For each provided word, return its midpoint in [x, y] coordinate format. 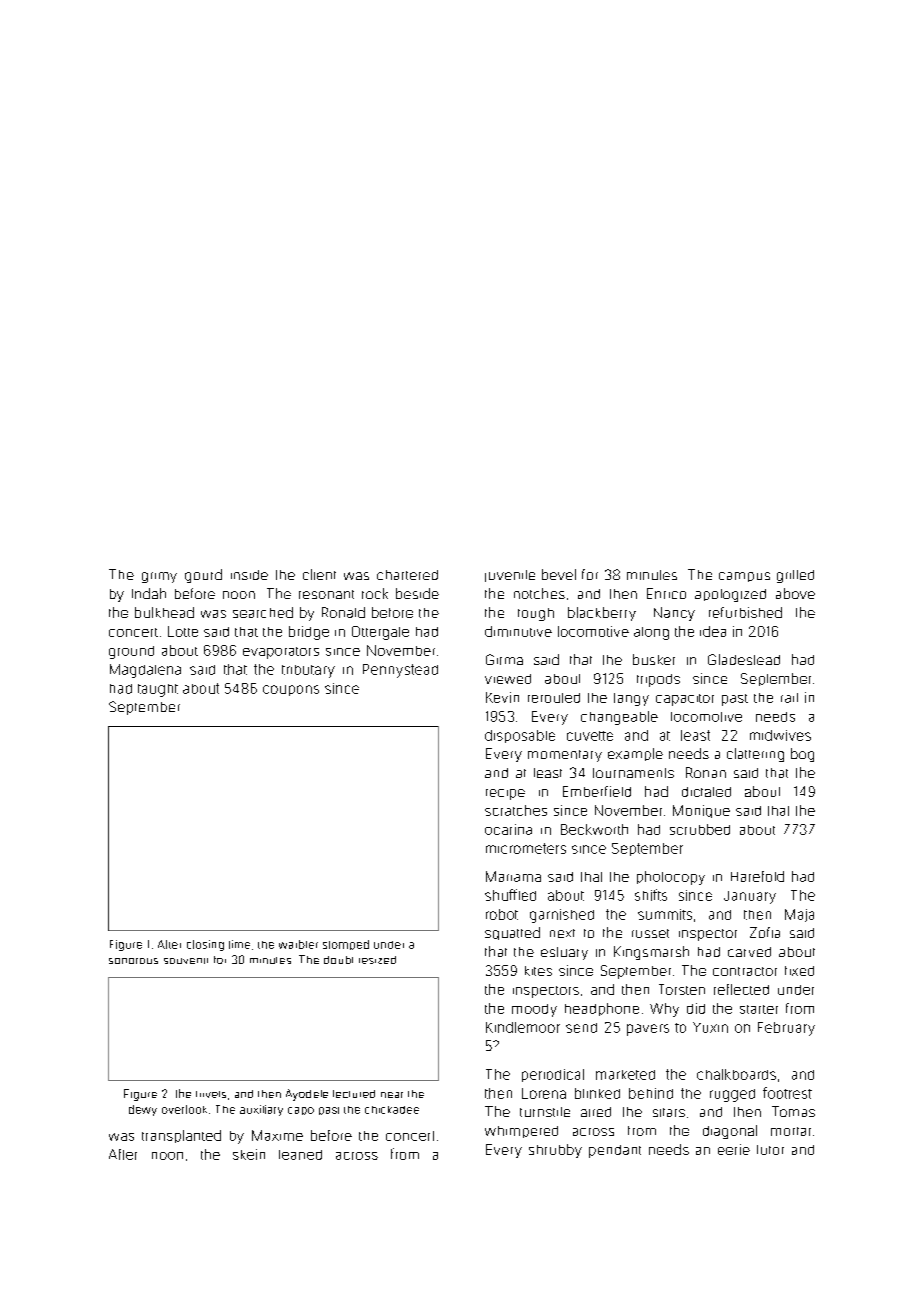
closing [205, 945]
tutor [770, 1150]
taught [158, 690]
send [581, 1028]
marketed [625, 1075]
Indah [149, 593]
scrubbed [700, 829]
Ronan [706, 772]
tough [536, 614]
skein [249, 1154]
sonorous [133, 961]
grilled [795, 576]
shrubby [555, 1151]
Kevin [502, 697]
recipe [505, 794]
